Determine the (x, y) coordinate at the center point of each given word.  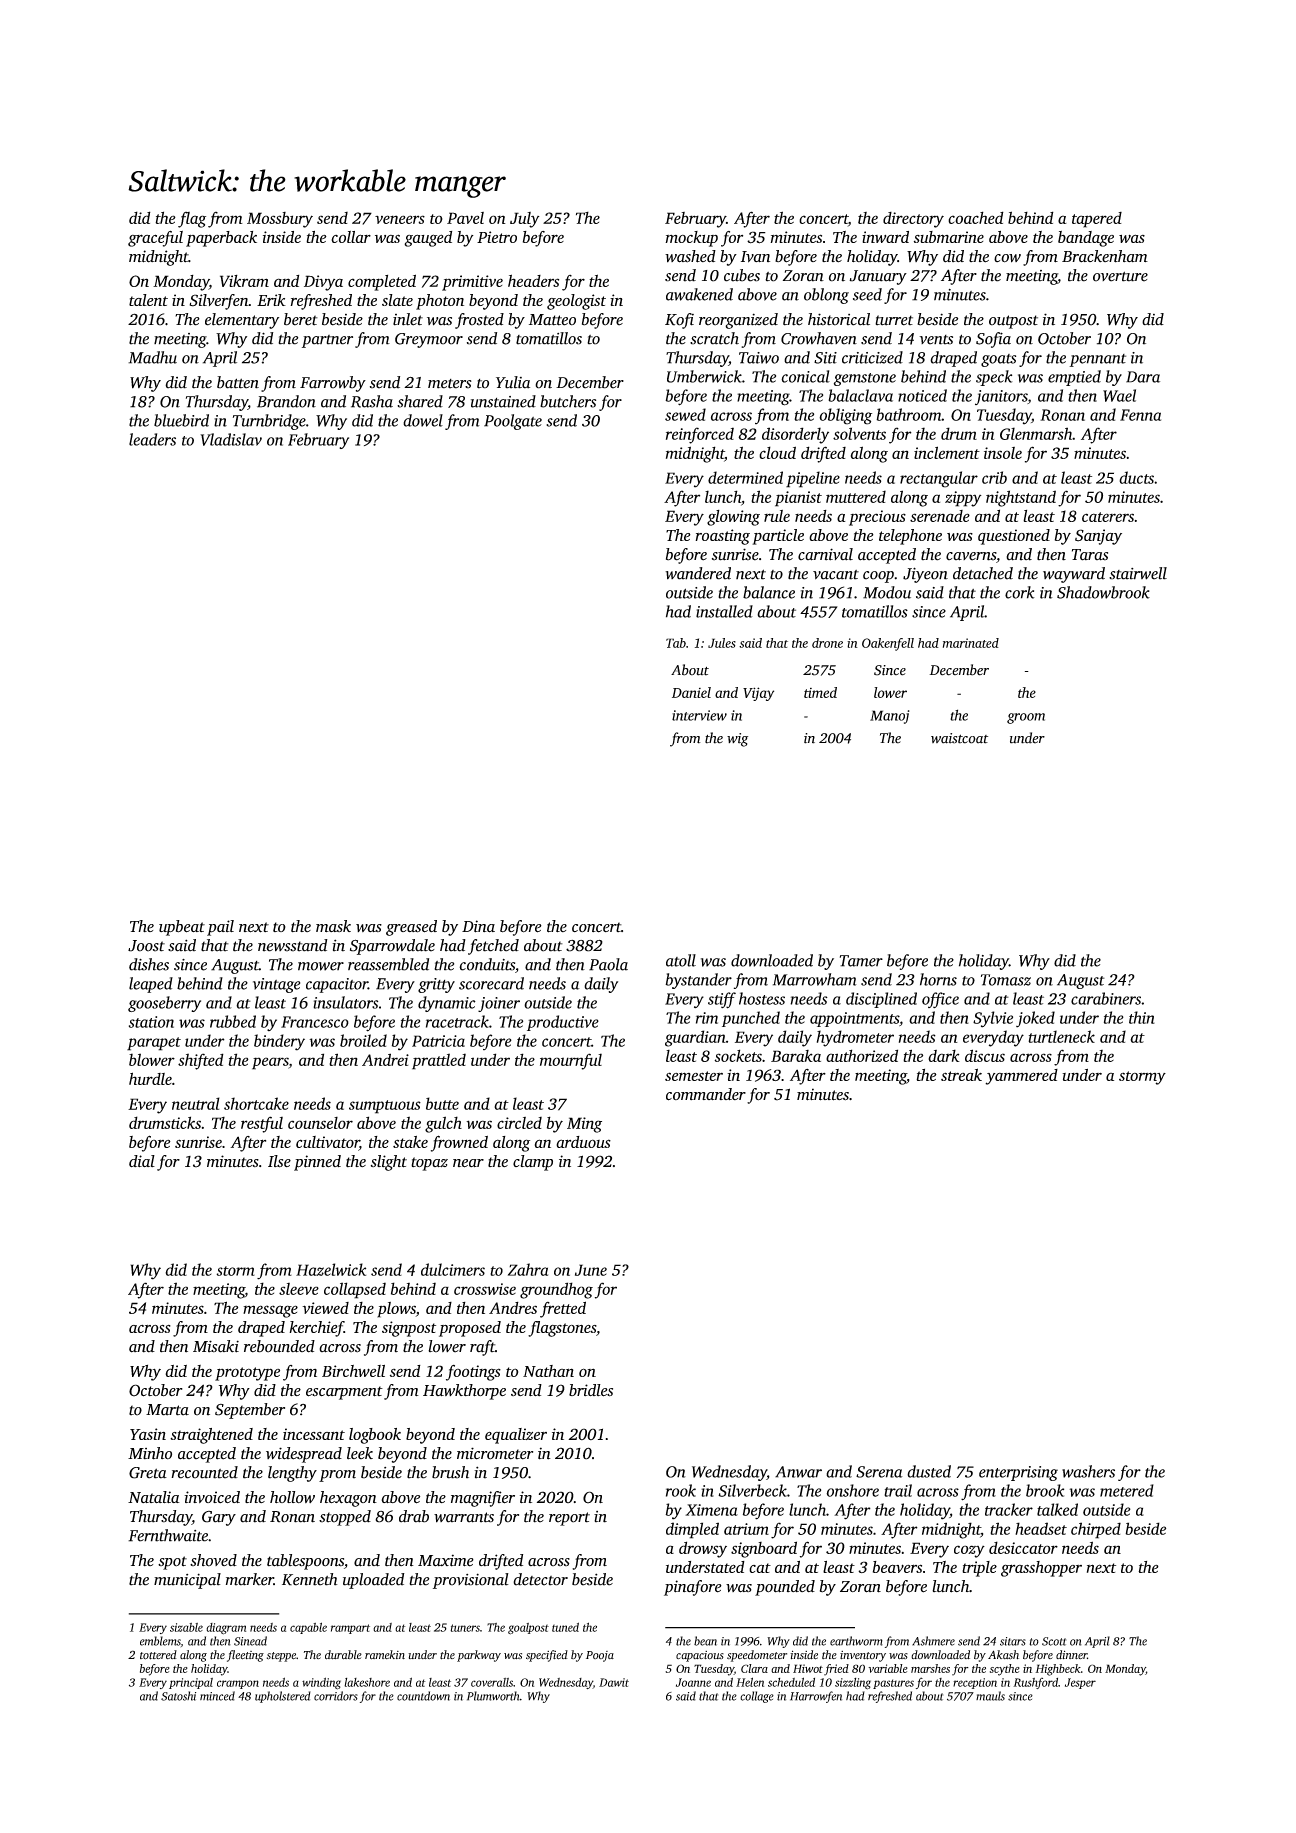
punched (751, 1019)
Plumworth (493, 1696)
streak (961, 1074)
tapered (1097, 220)
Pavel (465, 218)
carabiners (1106, 998)
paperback (221, 239)
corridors (336, 1696)
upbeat (182, 928)
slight (389, 1163)
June (591, 1270)
